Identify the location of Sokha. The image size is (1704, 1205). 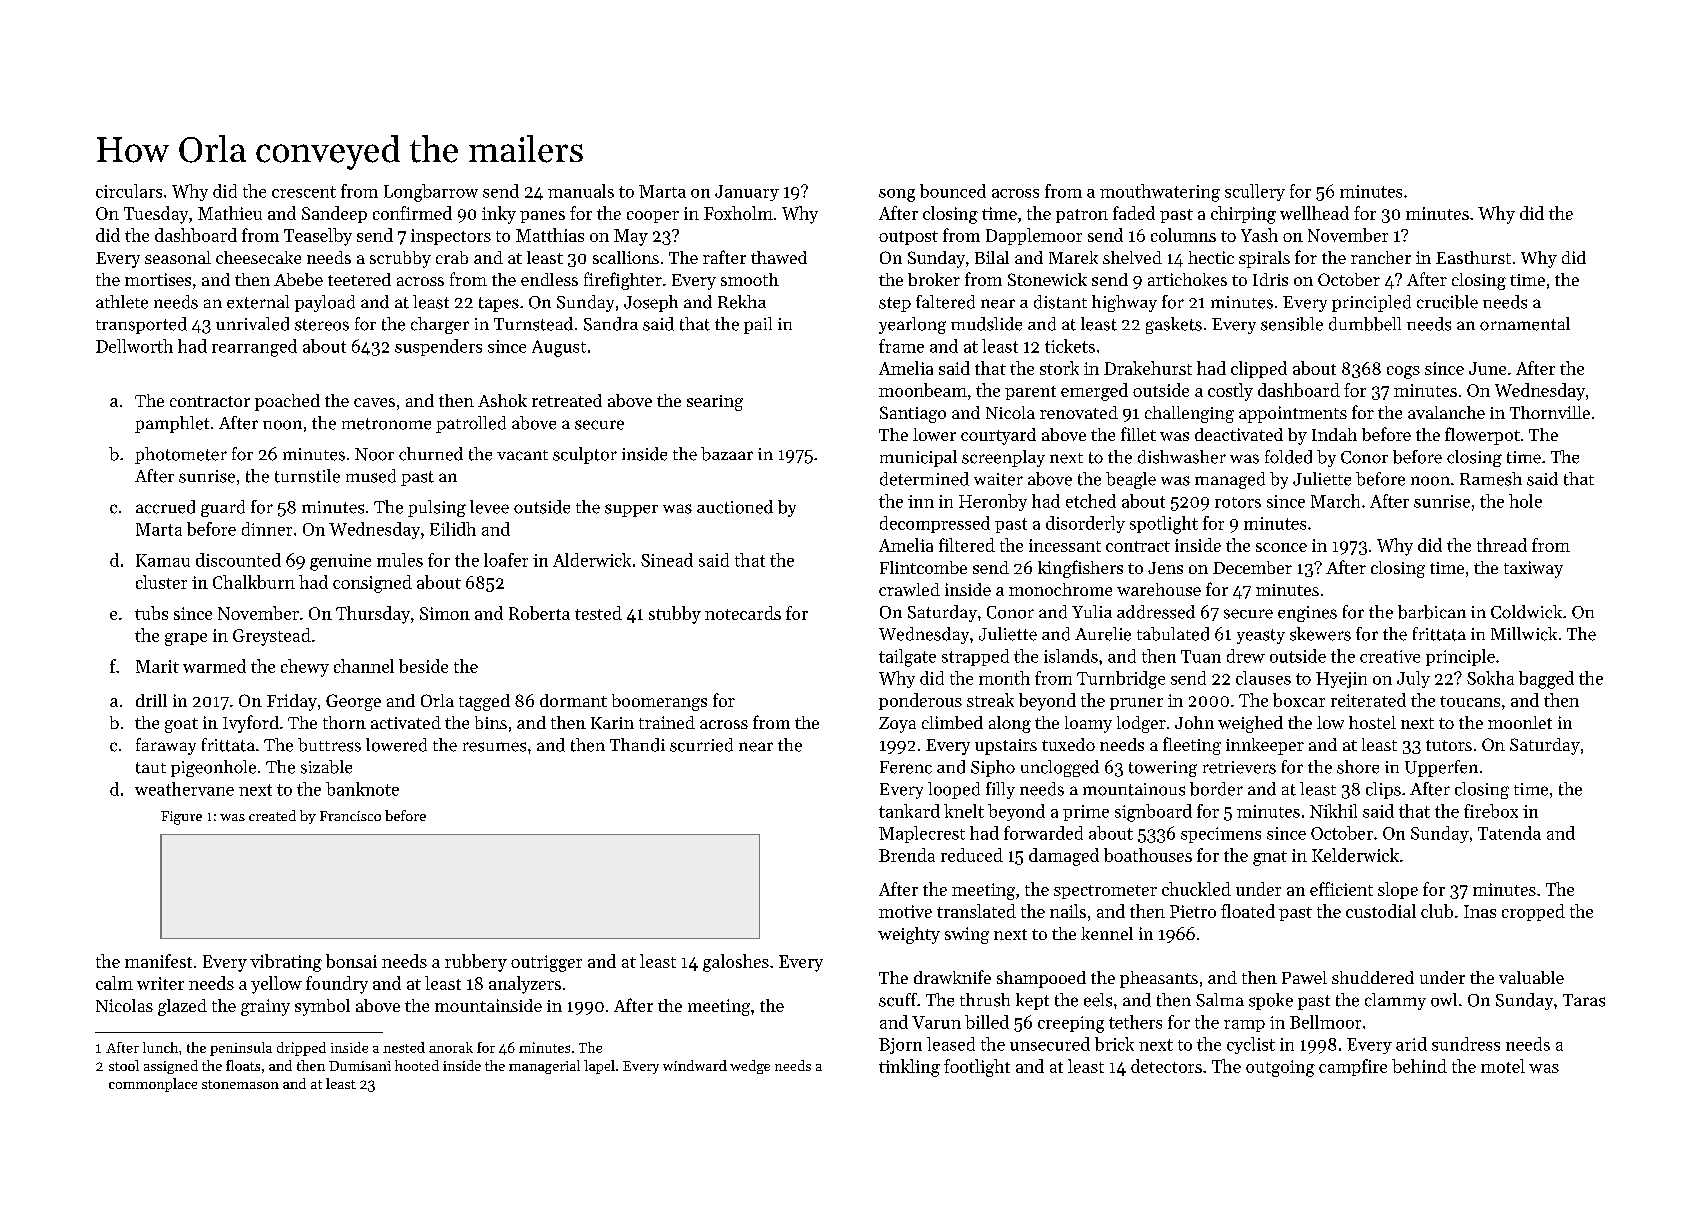
(1490, 678).
